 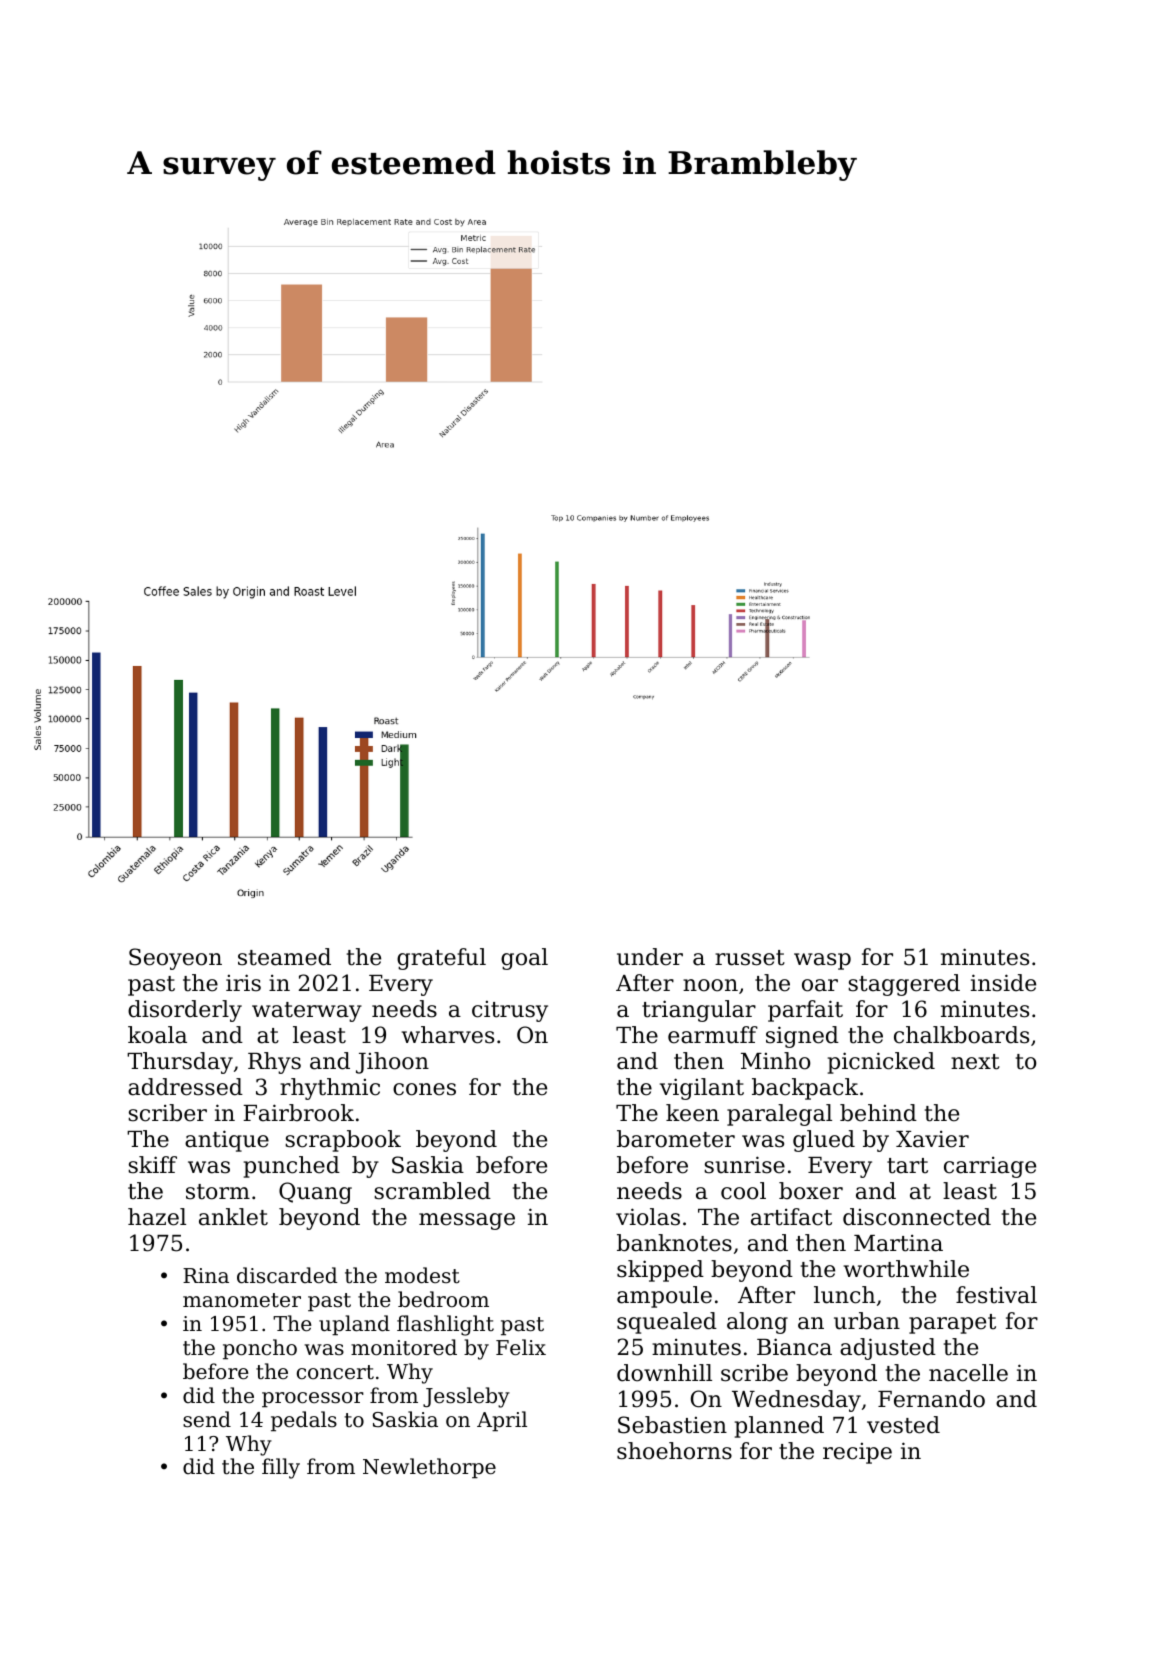 I want to click on goal, so click(x=524, y=959).
